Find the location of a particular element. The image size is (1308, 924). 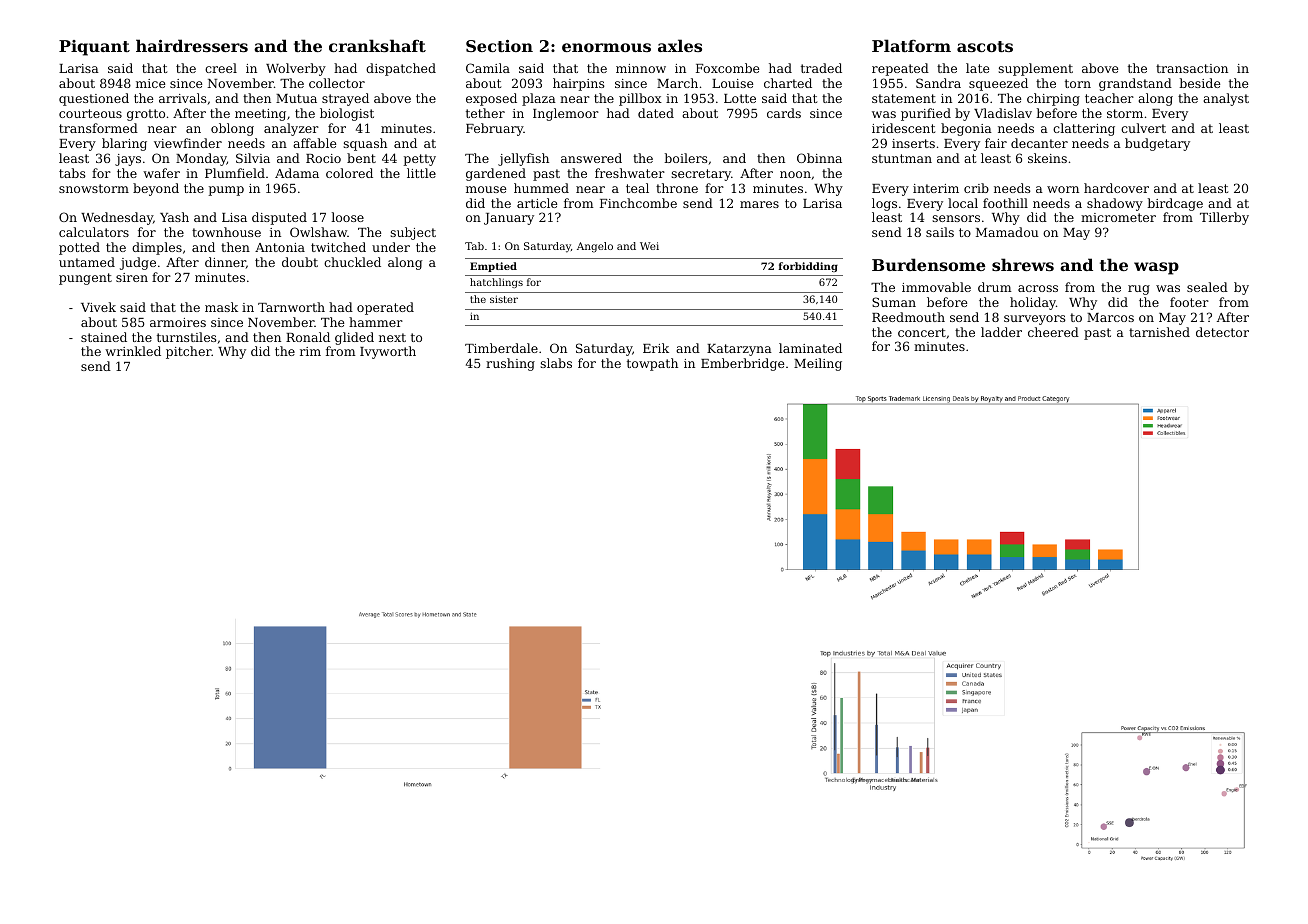

mask is located at coordinates (221, 307).
